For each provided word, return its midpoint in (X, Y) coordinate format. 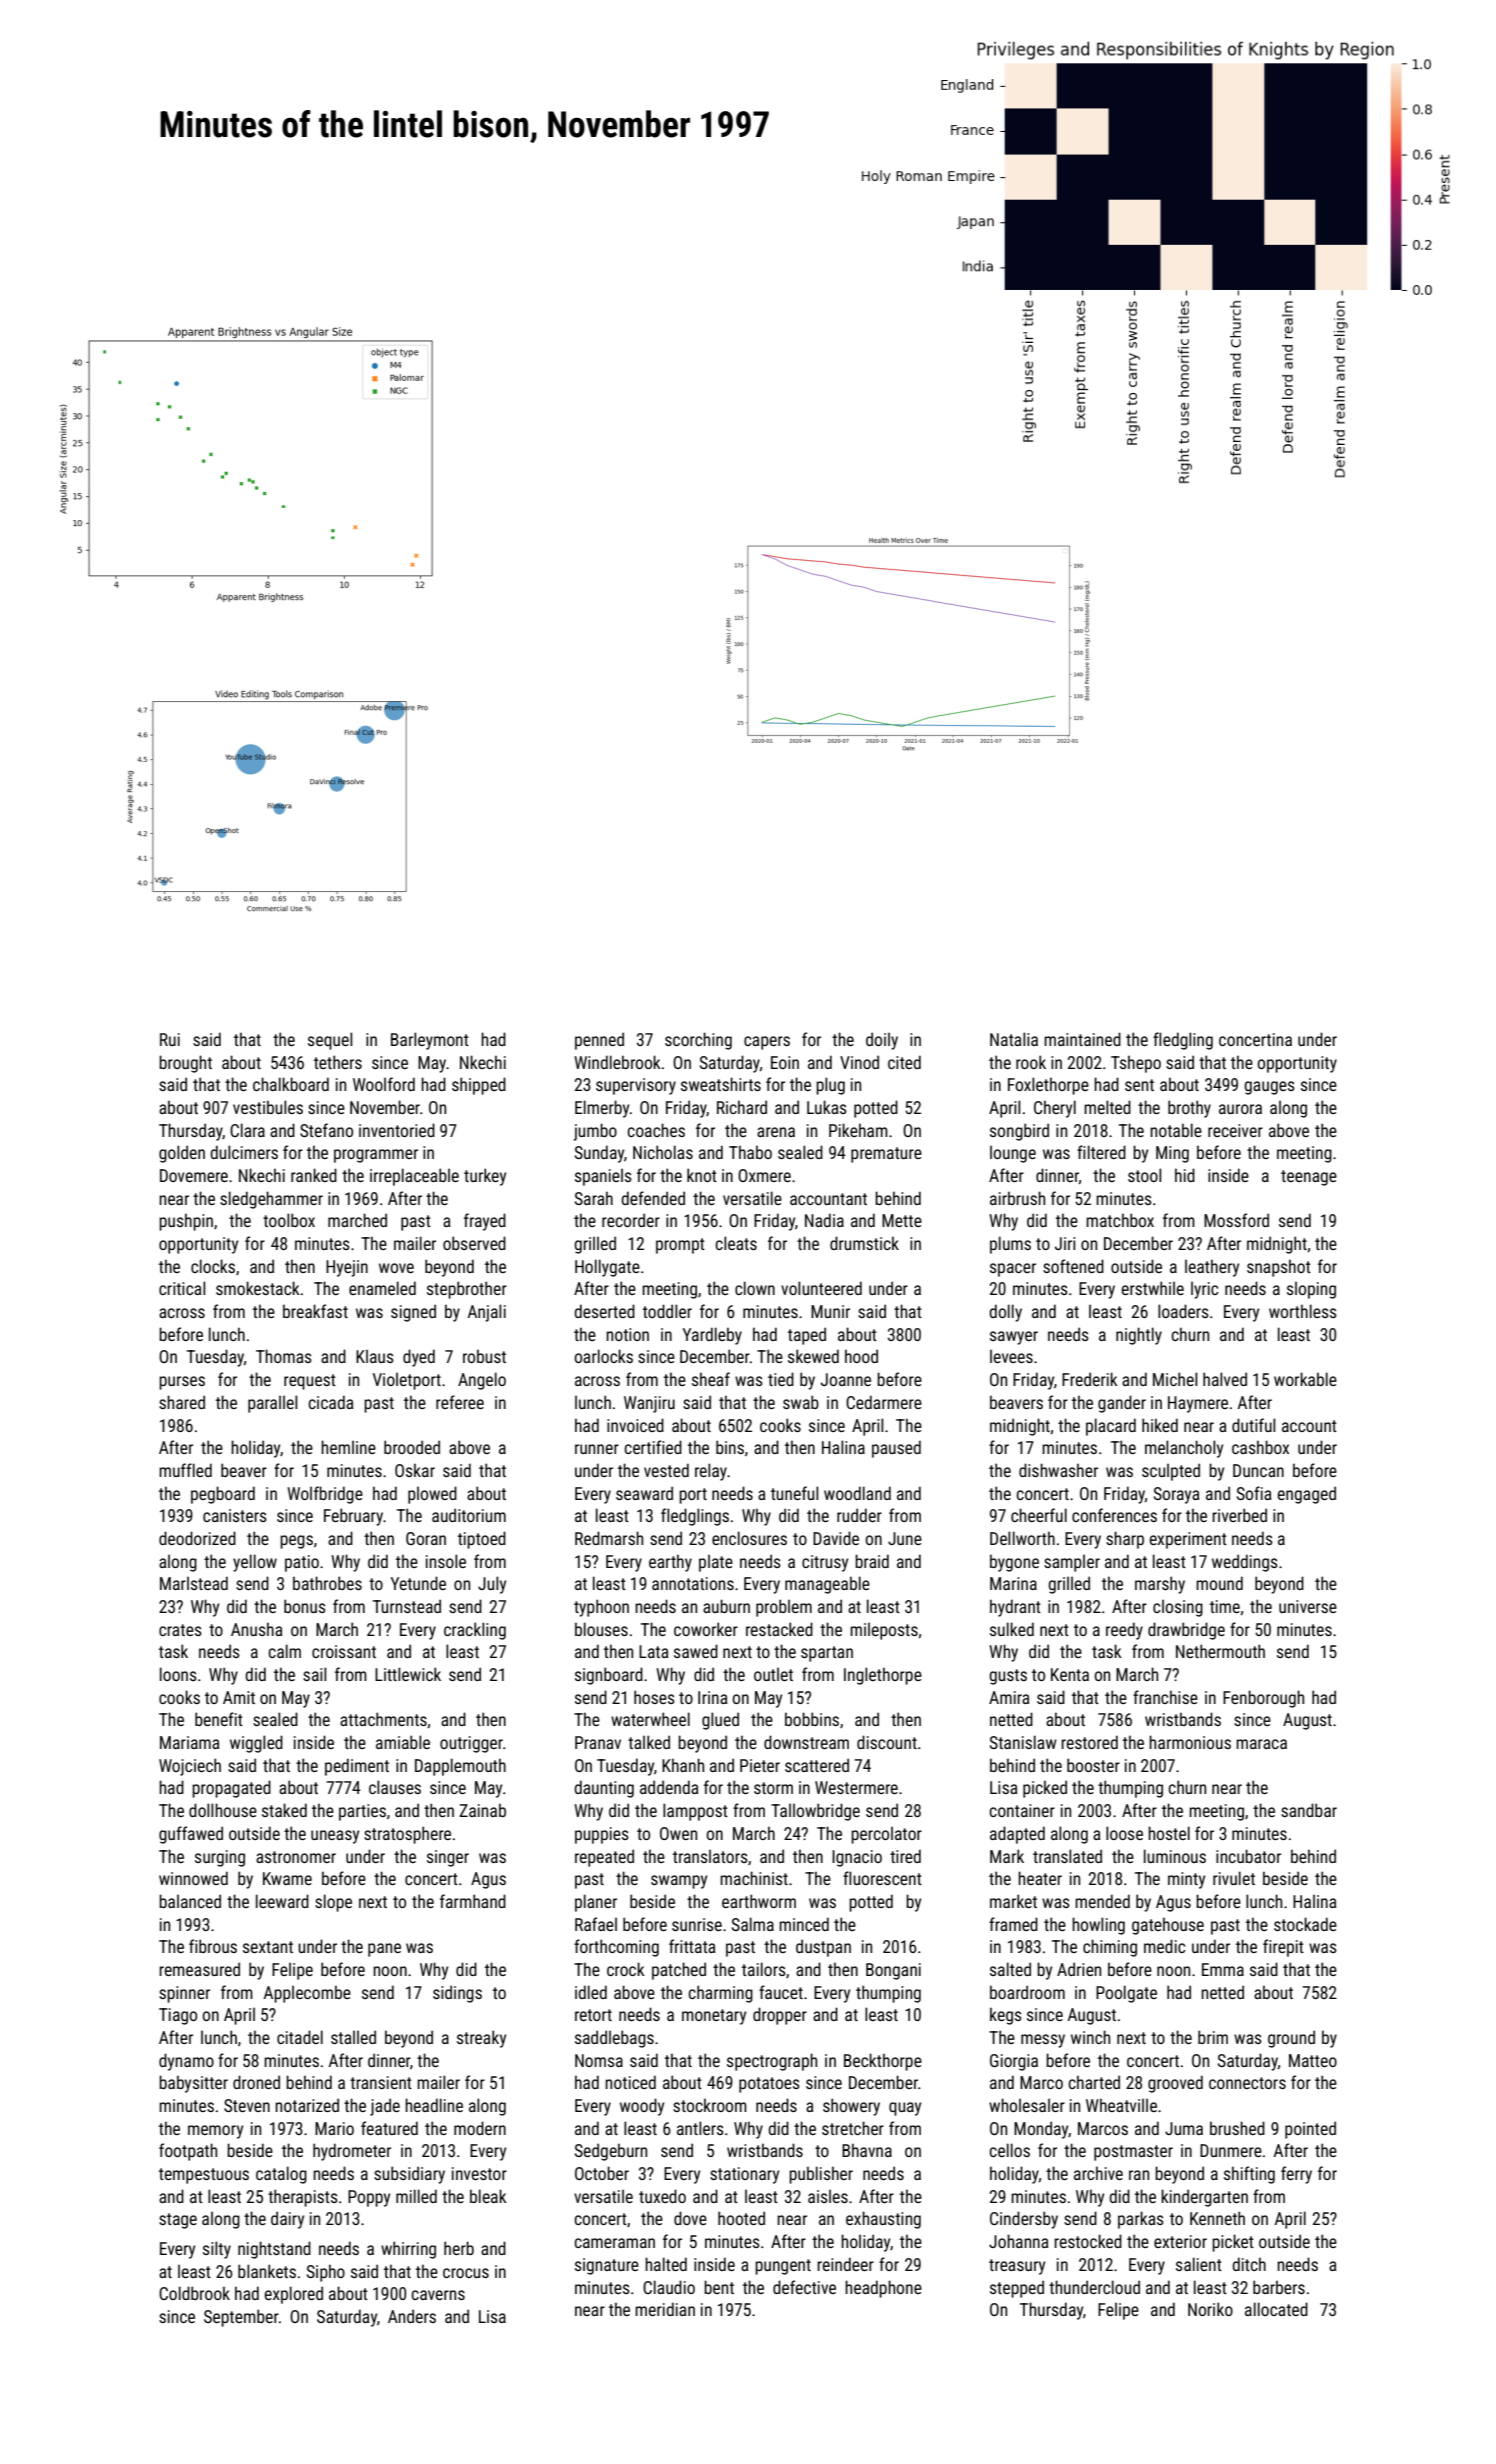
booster (1093, 1765)
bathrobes (327, 1583)
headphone (883, 2289)
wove (396, 1268)
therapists (303, 2198)
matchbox (1120, 1220)
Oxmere (764, 1175)
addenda (669, 1787)
